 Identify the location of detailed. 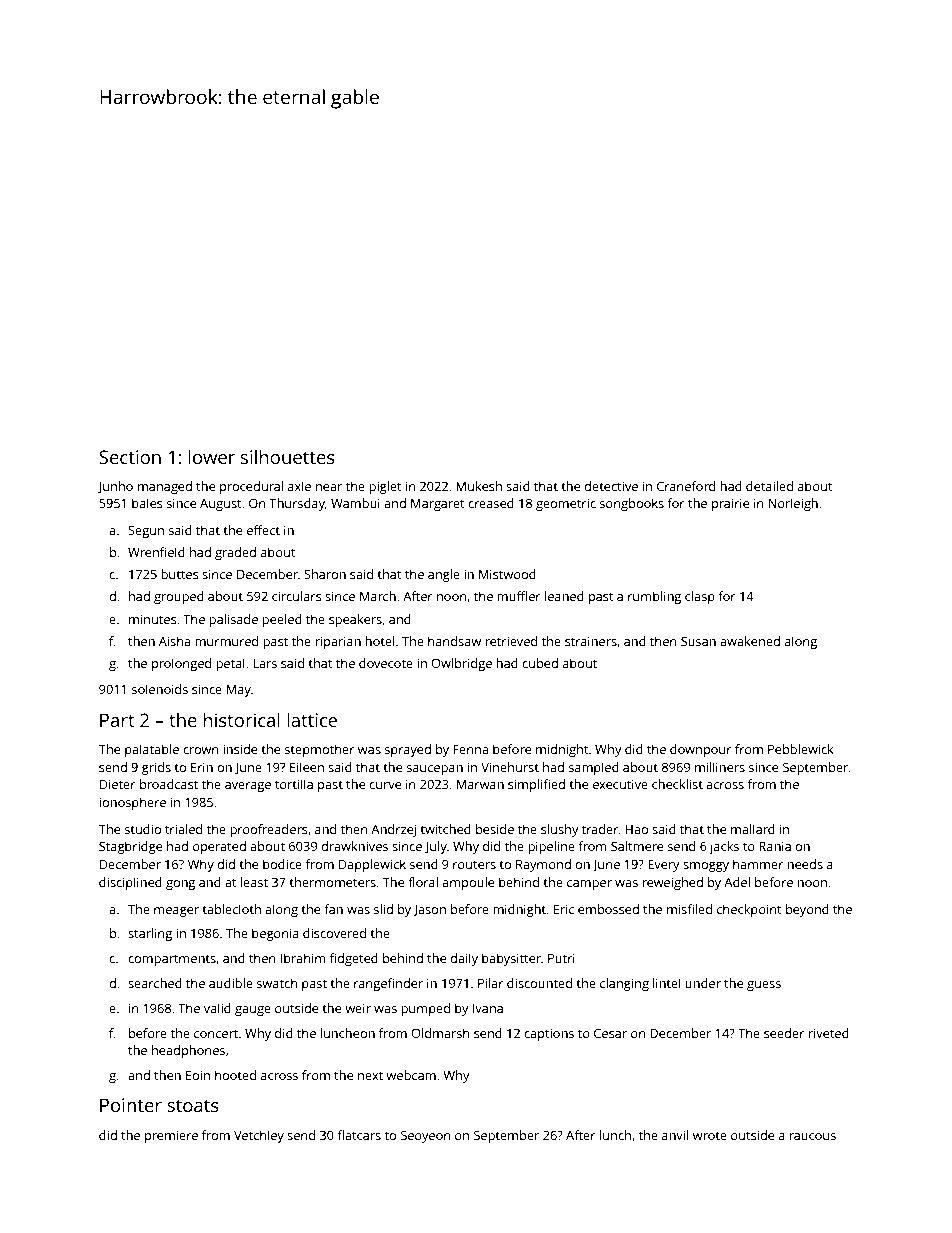
(769, 486).
